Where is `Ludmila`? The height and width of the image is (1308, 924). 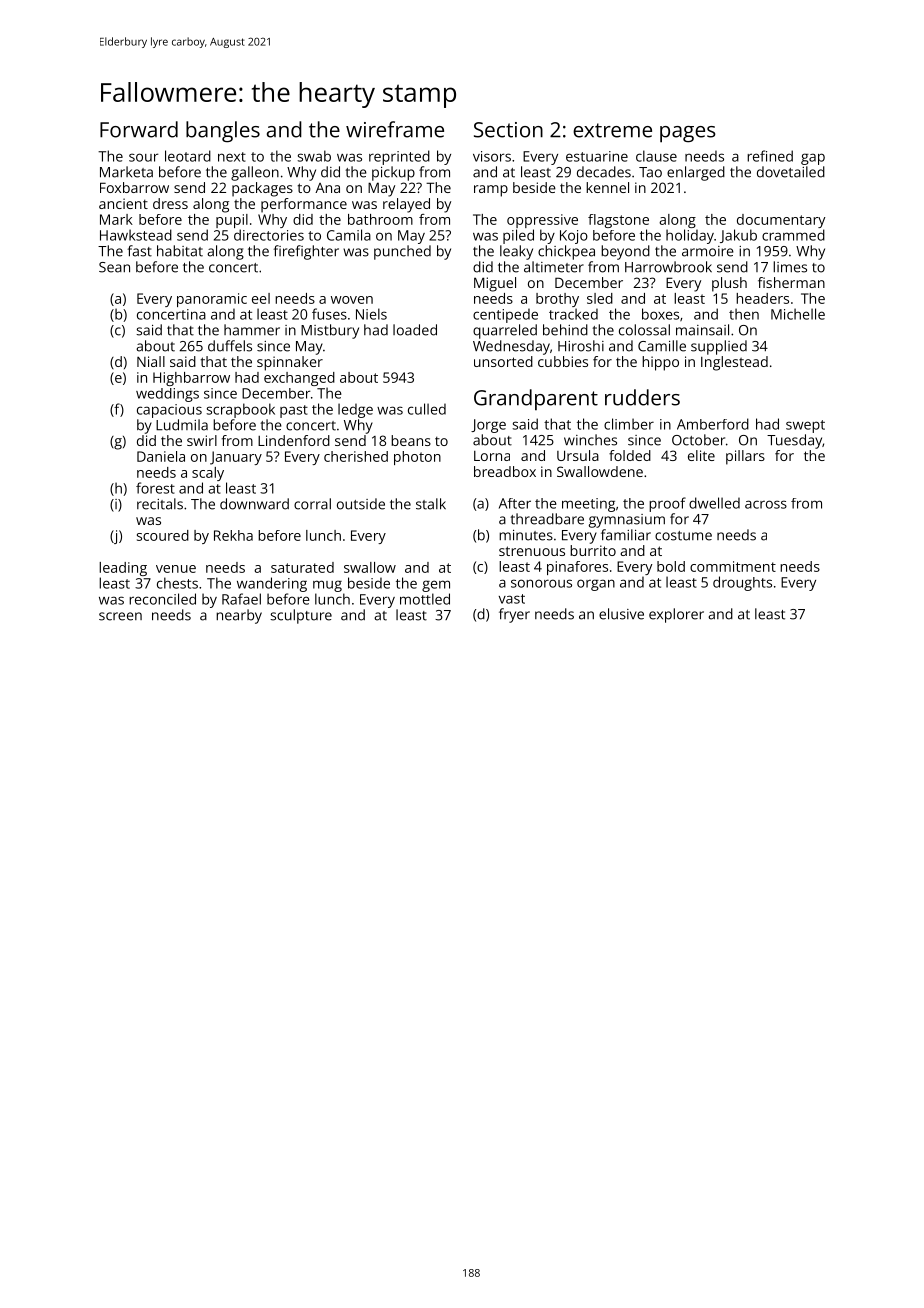
Ludmila is located at coordinates (182, 425).
